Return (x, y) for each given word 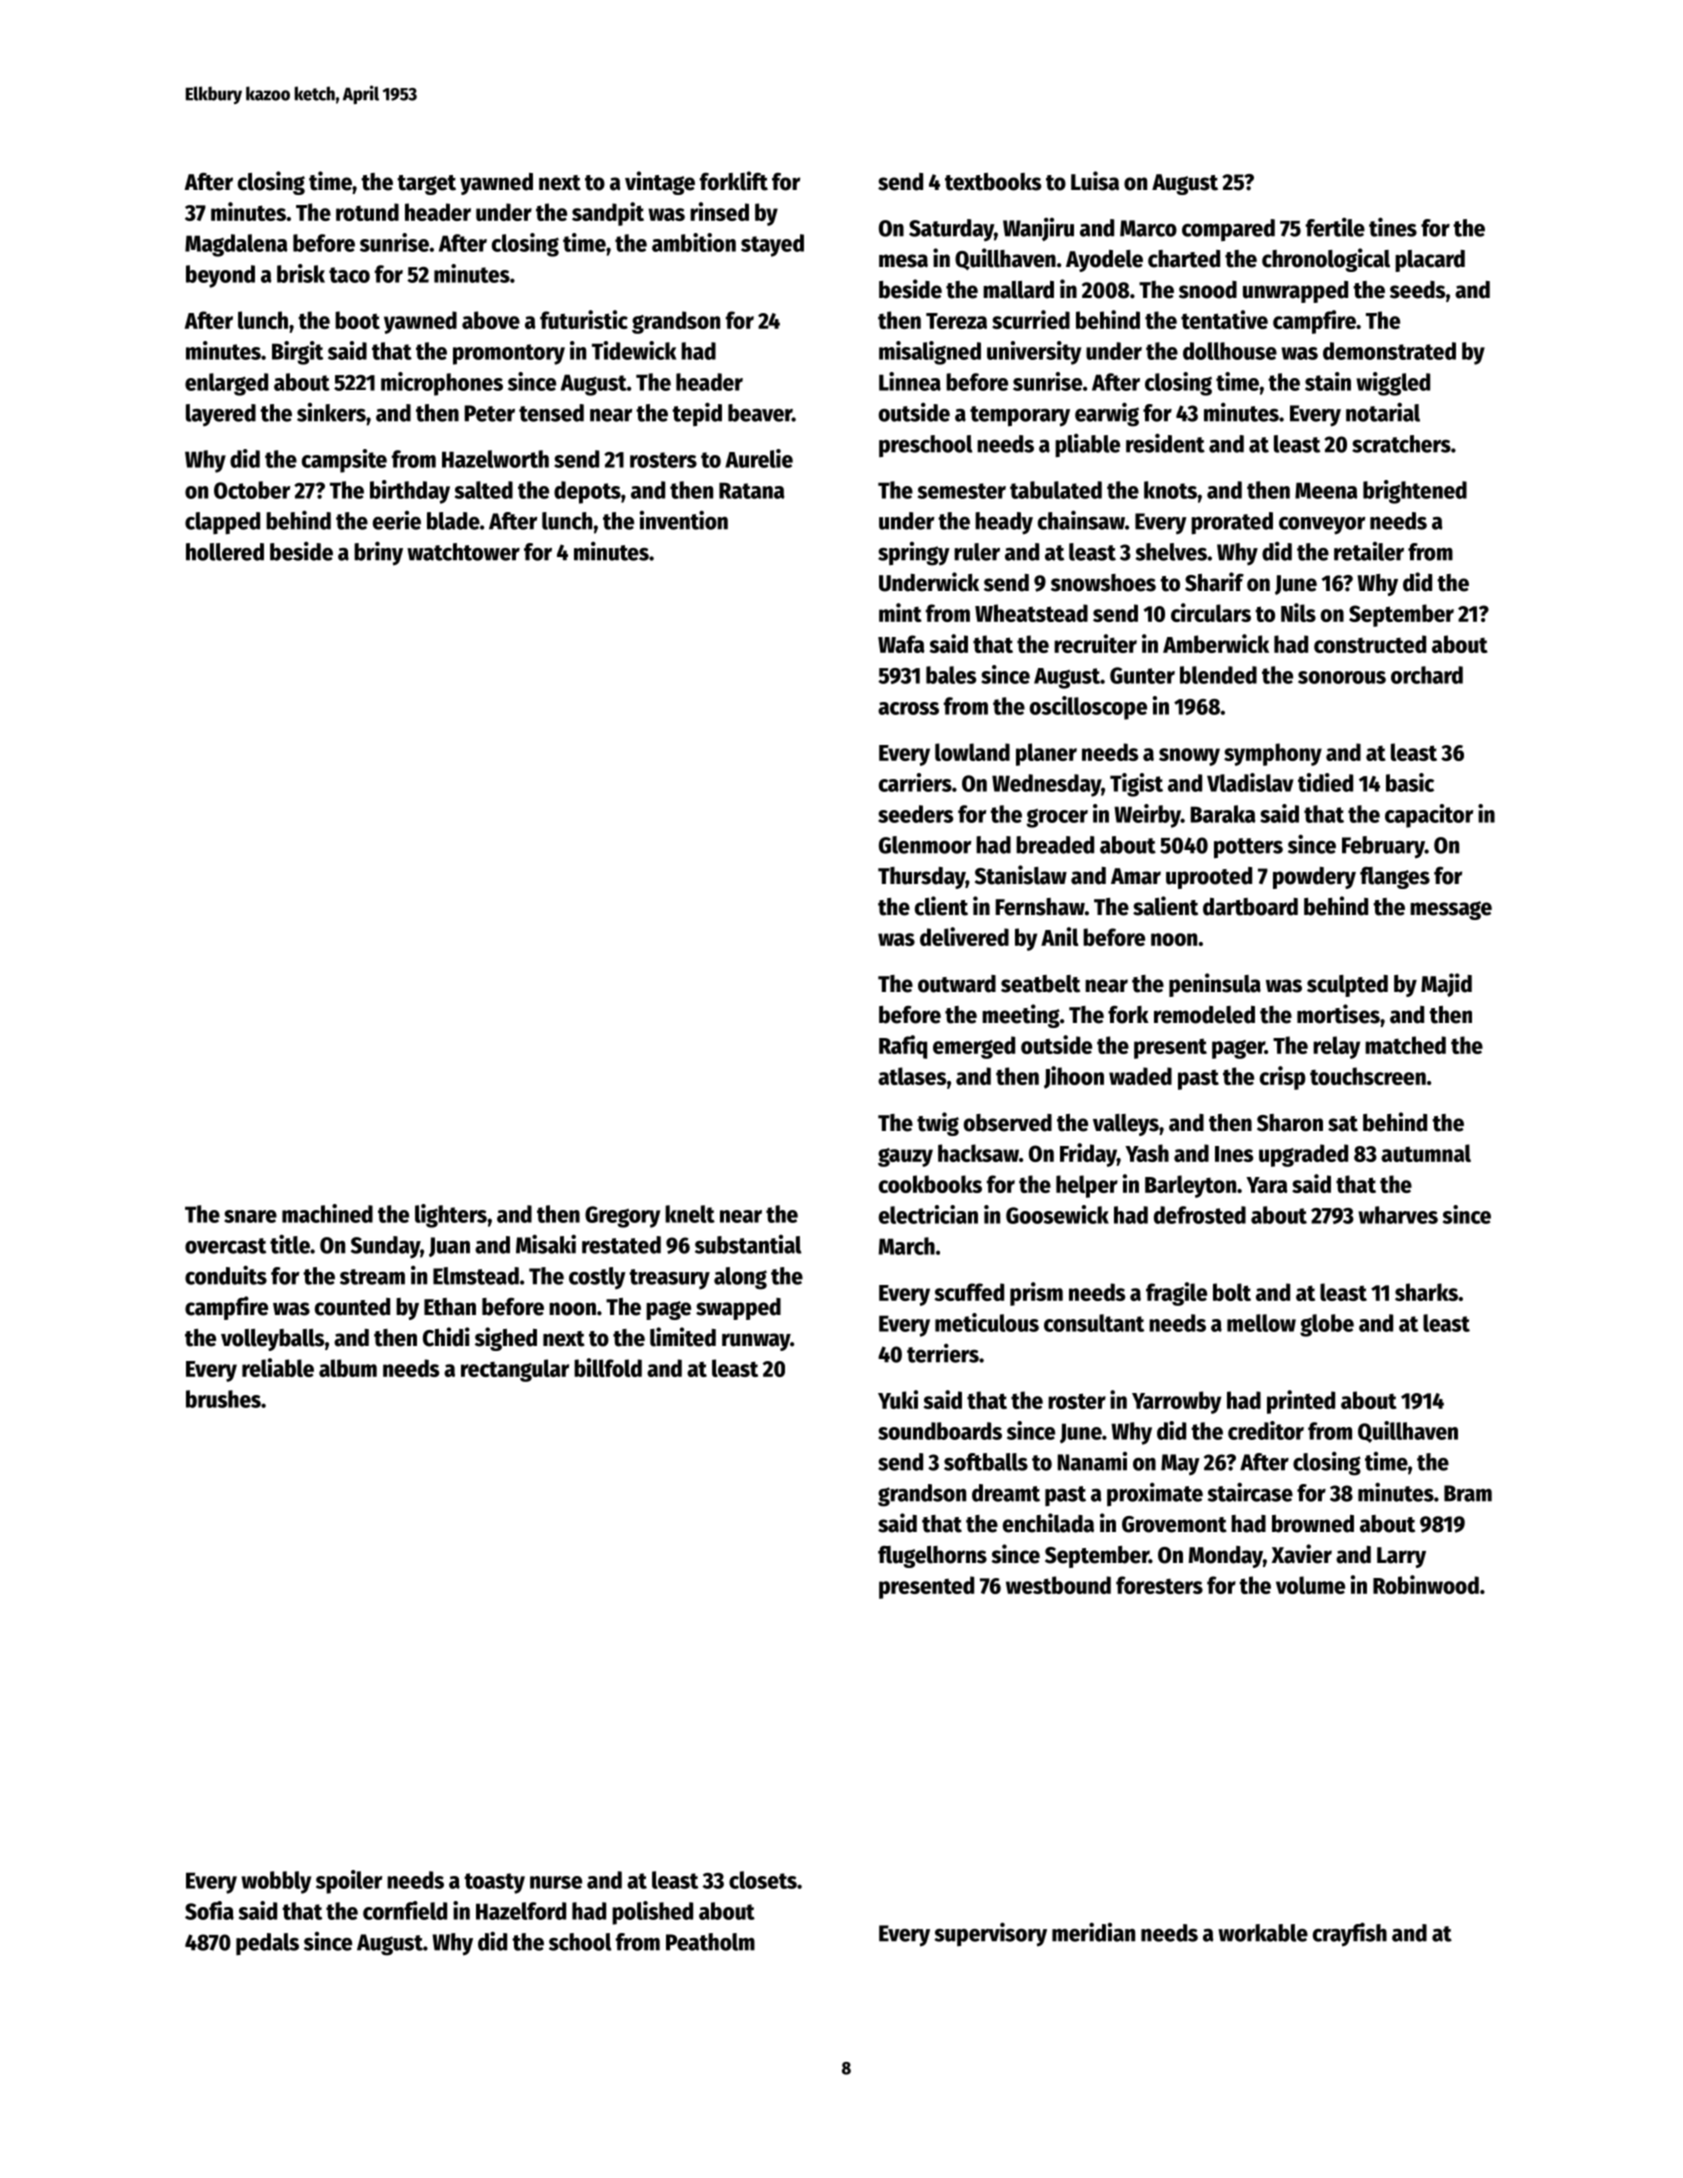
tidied (1325, 782)
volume (1310, 1585)
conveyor (1322, 526)
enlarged (226, 384)
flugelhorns (932, 1557)
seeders (915, 814)
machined (327, 1213)
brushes (223, 1399)
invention (684, 520)
